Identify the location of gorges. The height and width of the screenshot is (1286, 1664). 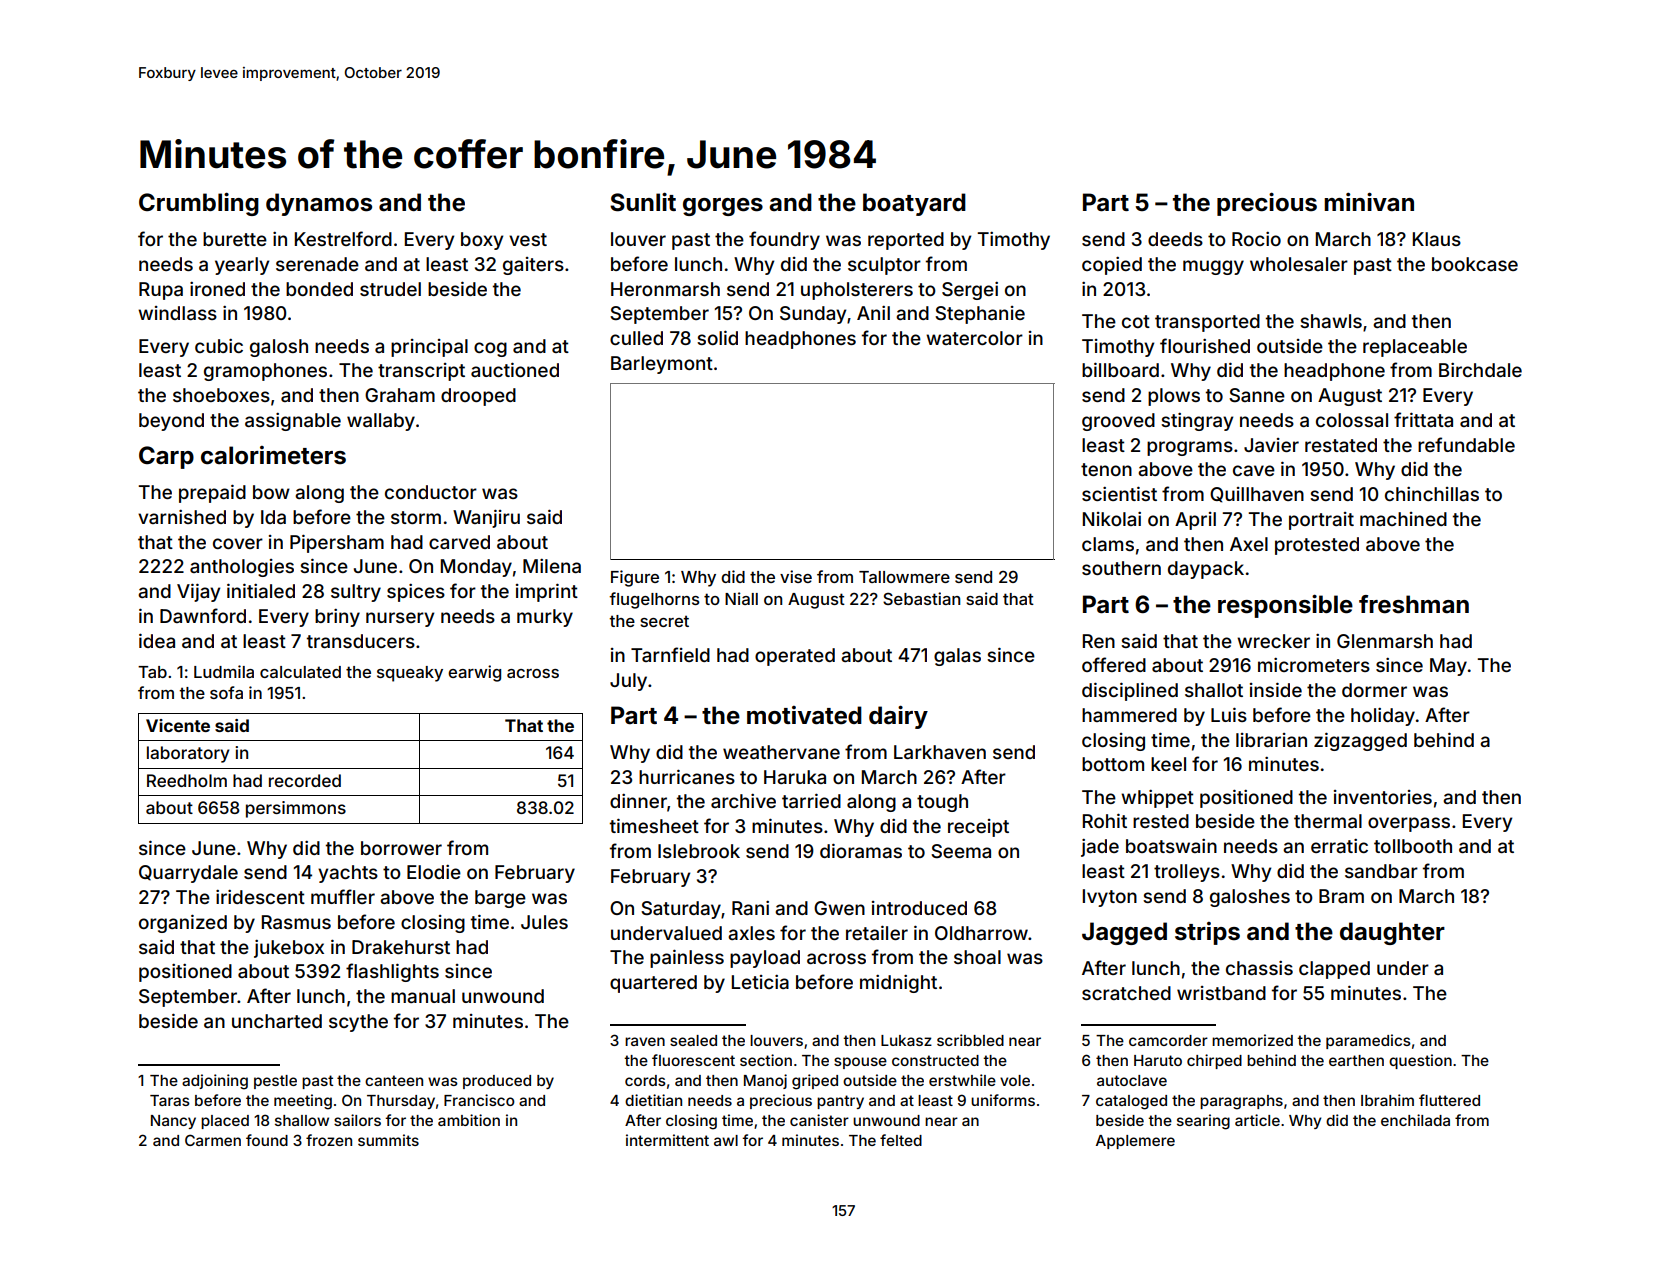
(723, 207).
